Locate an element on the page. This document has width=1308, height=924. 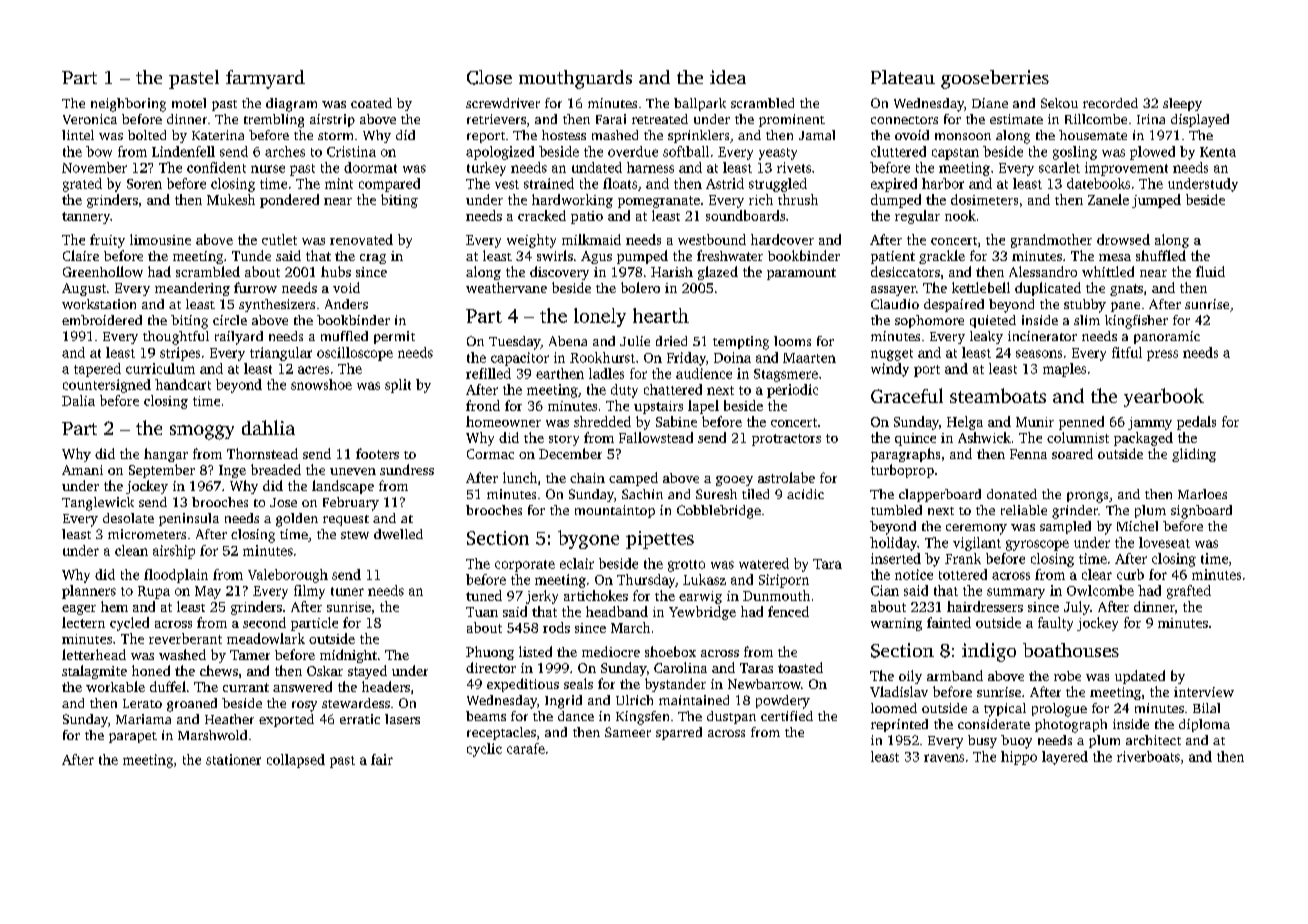
letterhead is located at coordinates (94, 654).
